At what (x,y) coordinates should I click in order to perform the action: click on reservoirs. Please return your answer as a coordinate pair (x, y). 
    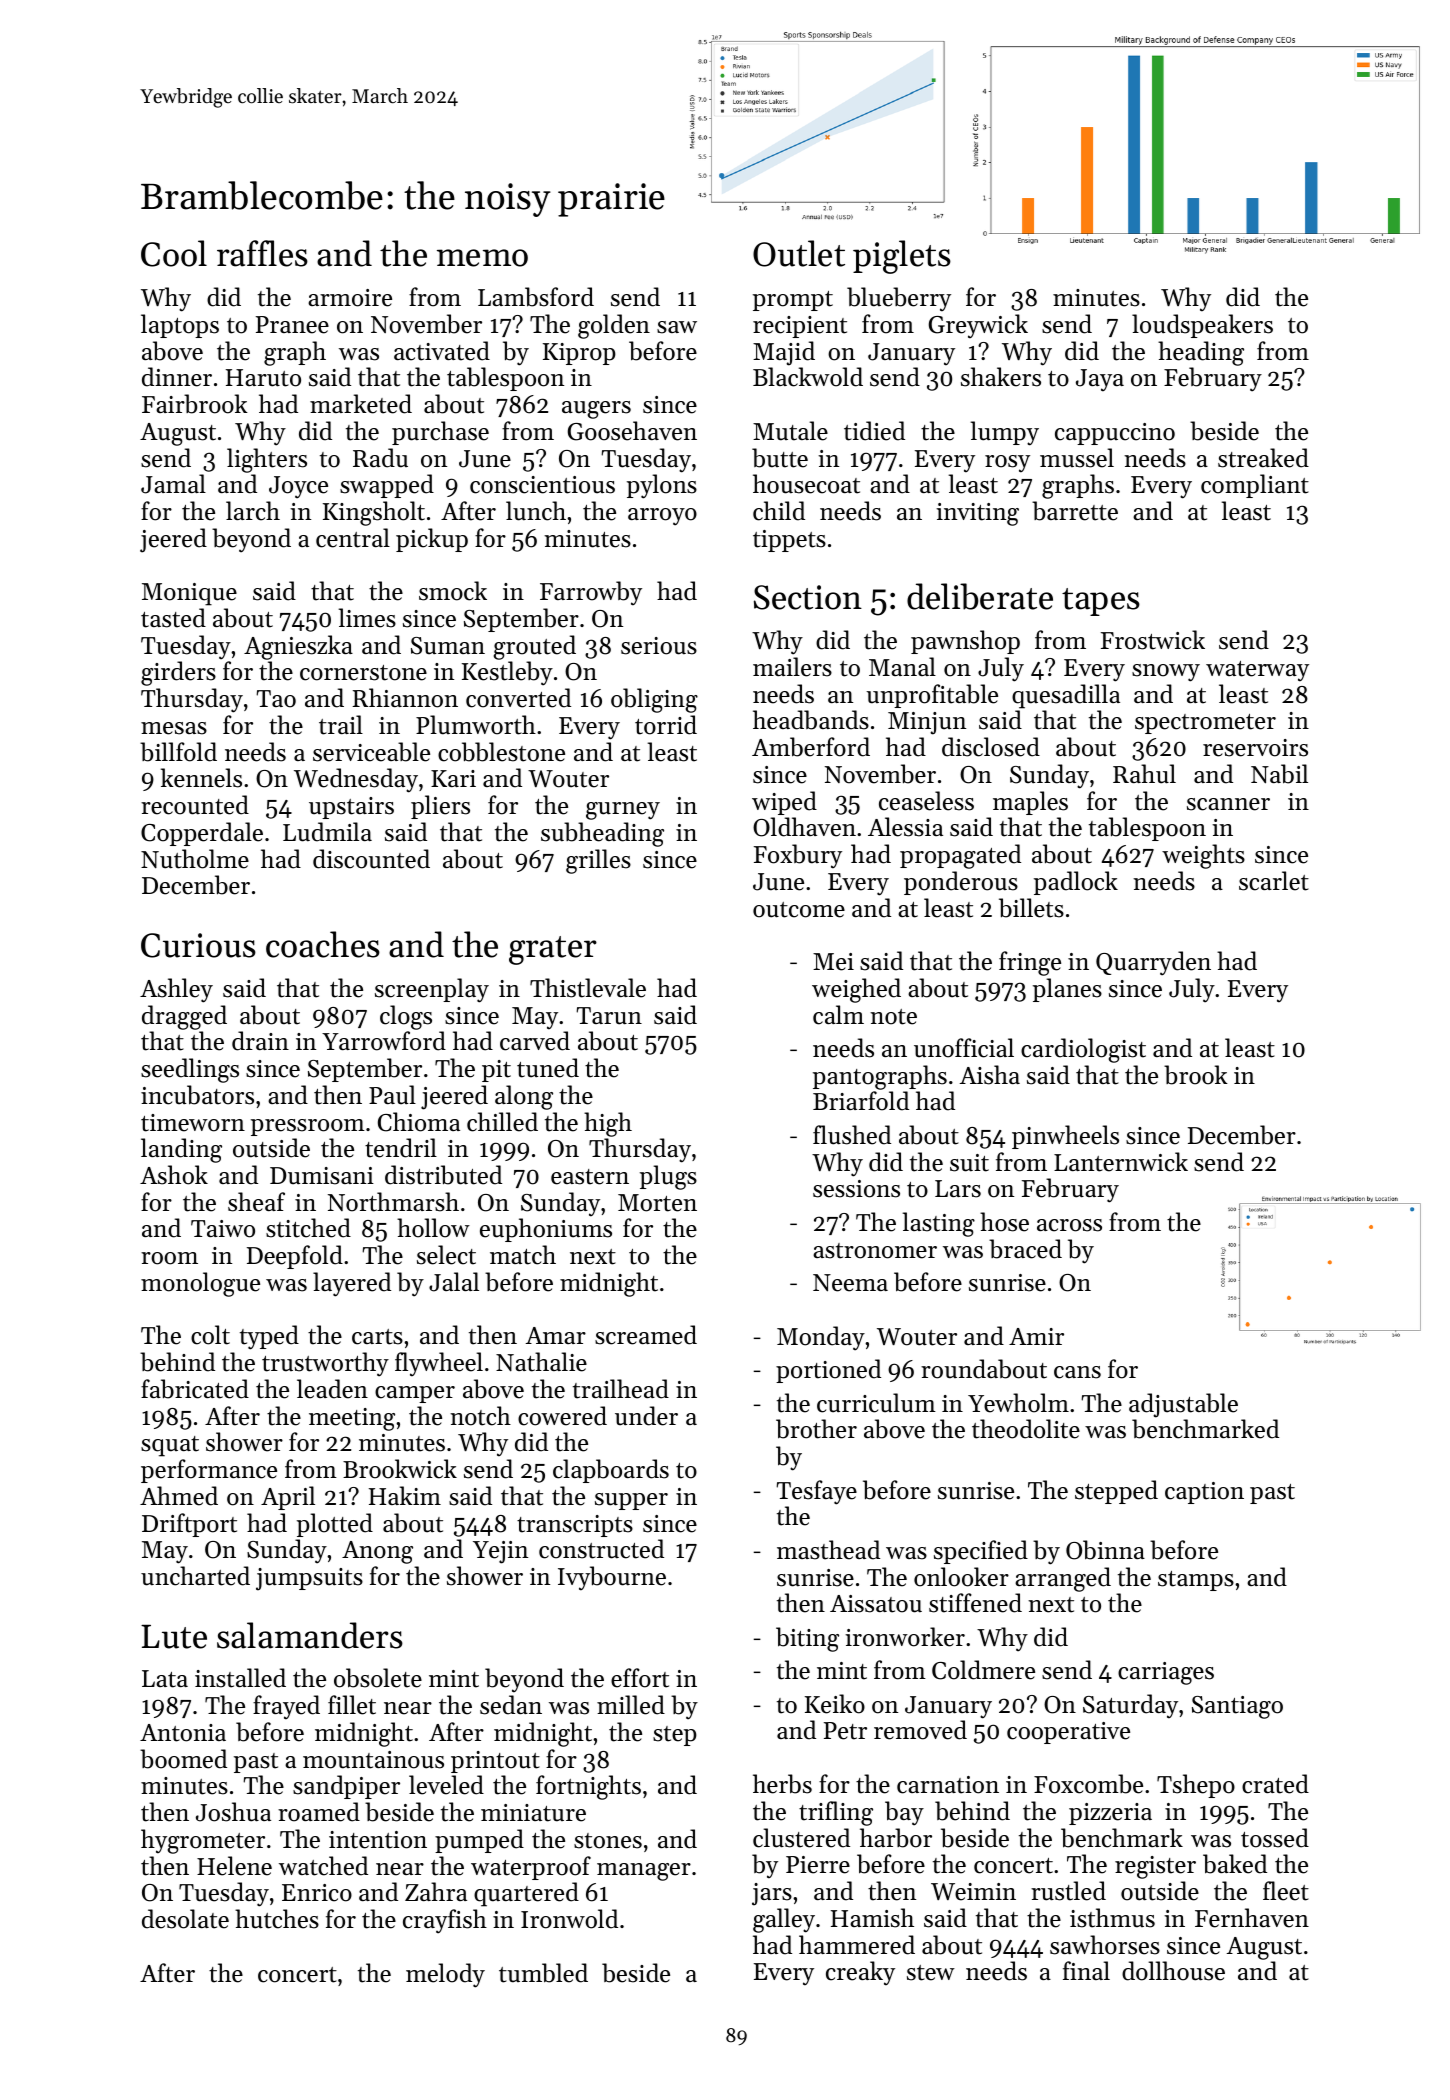
    Looking at the image, I should click on (1255, 748).
